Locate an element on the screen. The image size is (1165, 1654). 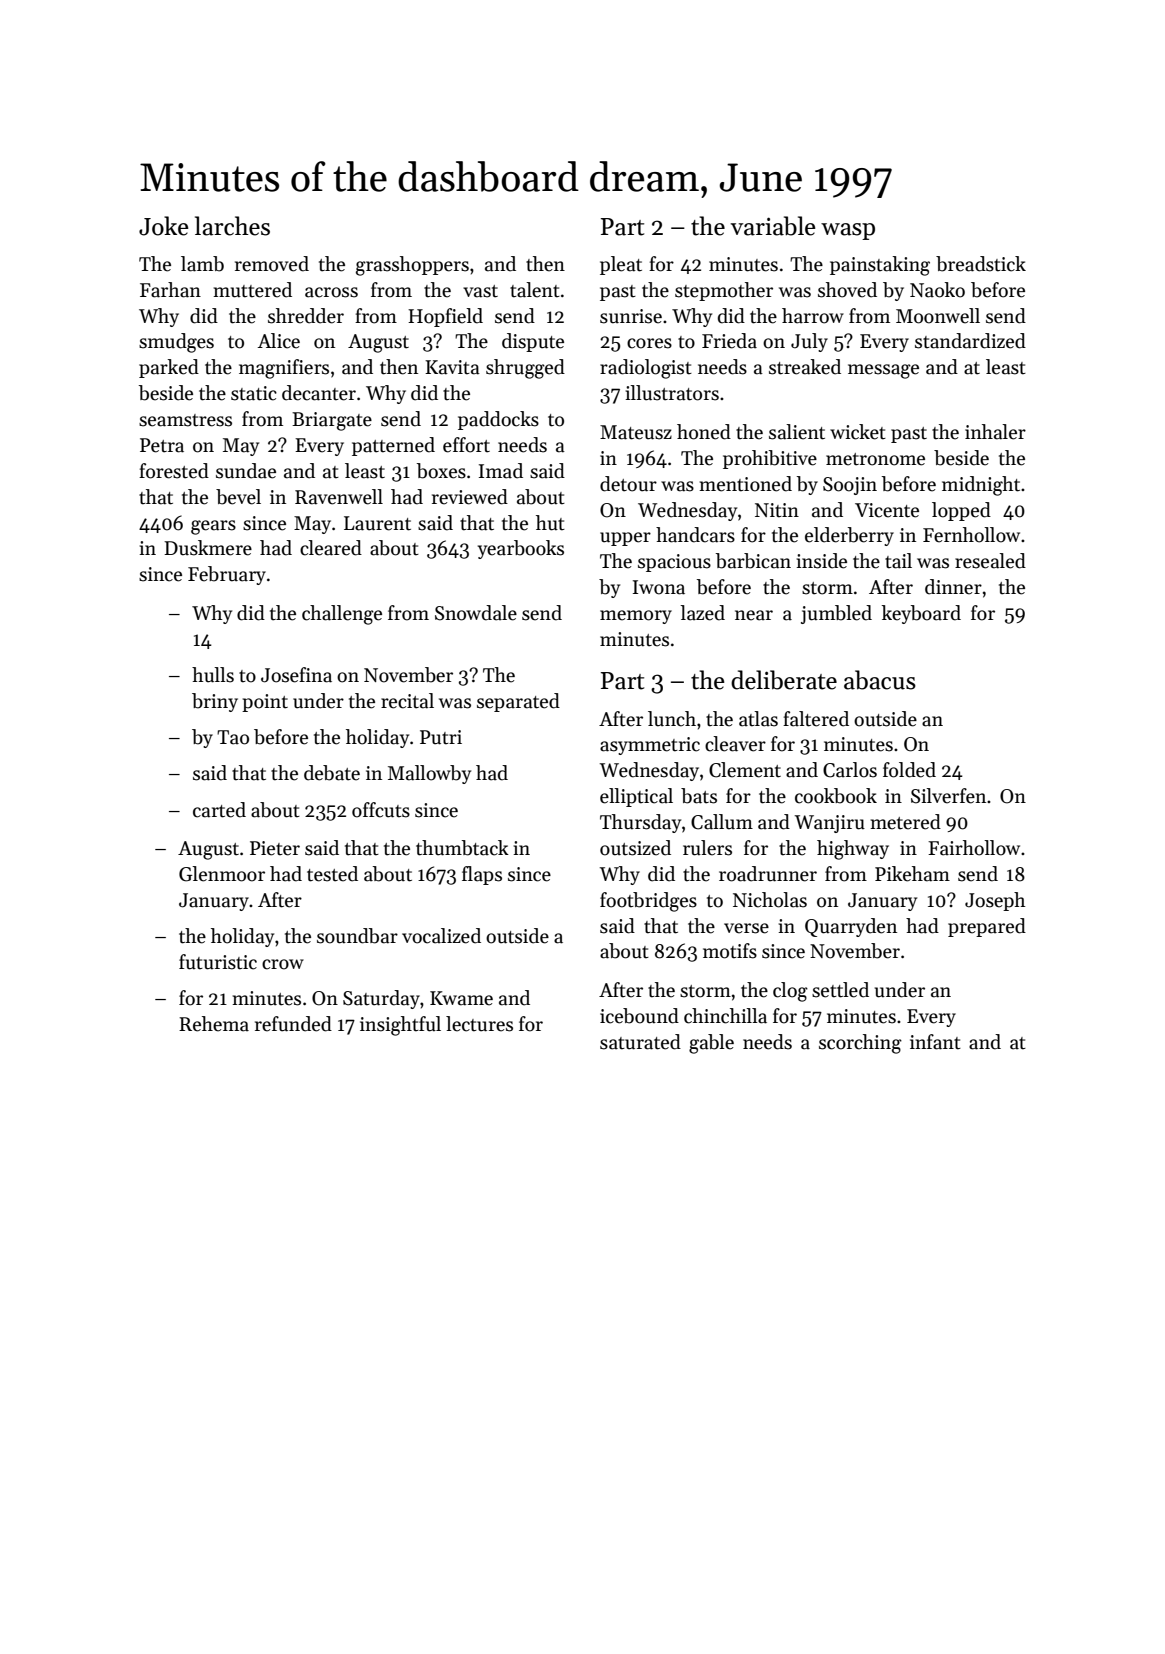
memory is located at coordinates (636, 617).
